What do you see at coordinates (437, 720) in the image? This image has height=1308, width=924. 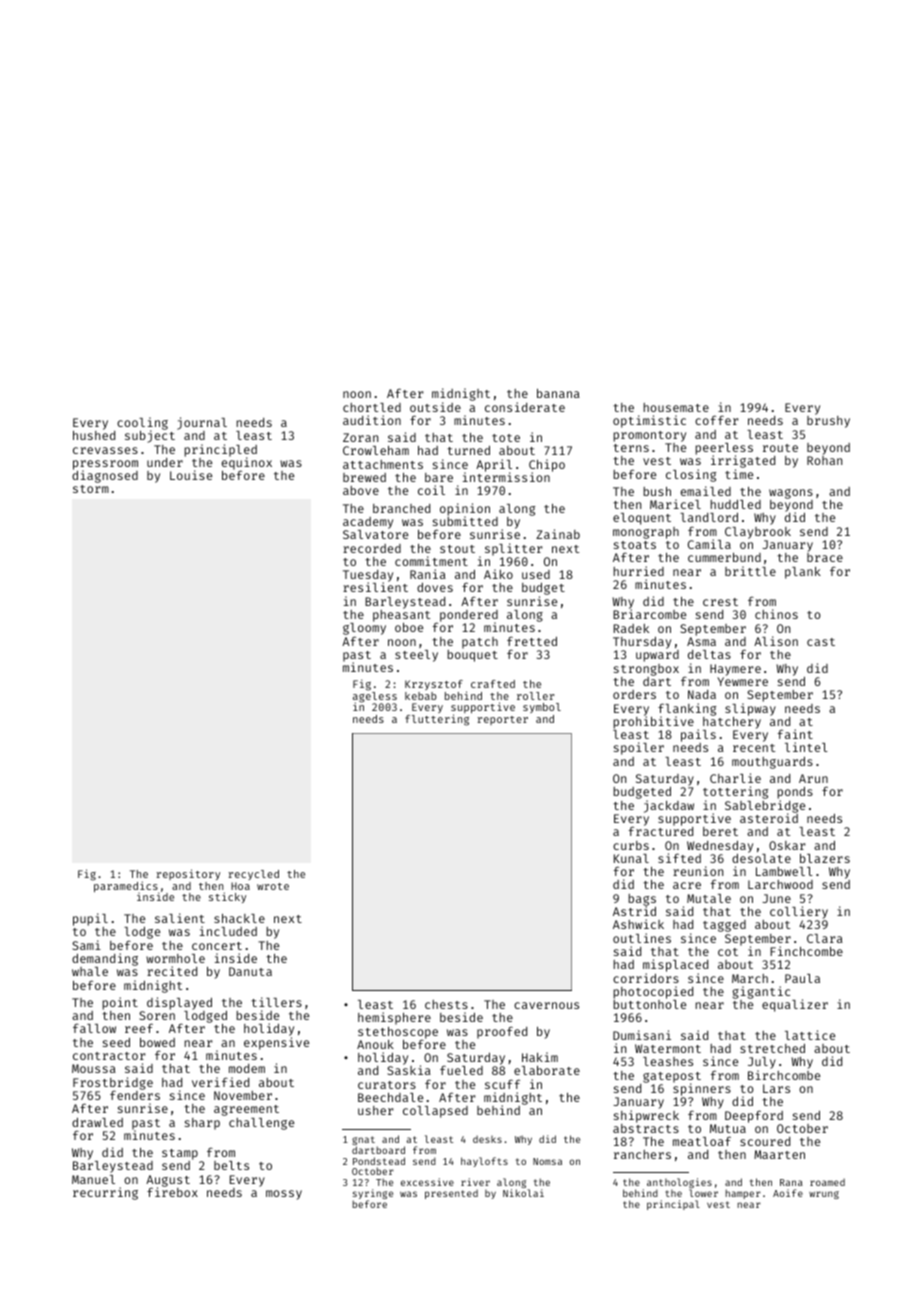 I see `fluttering` at bounding box center [437, 720].
